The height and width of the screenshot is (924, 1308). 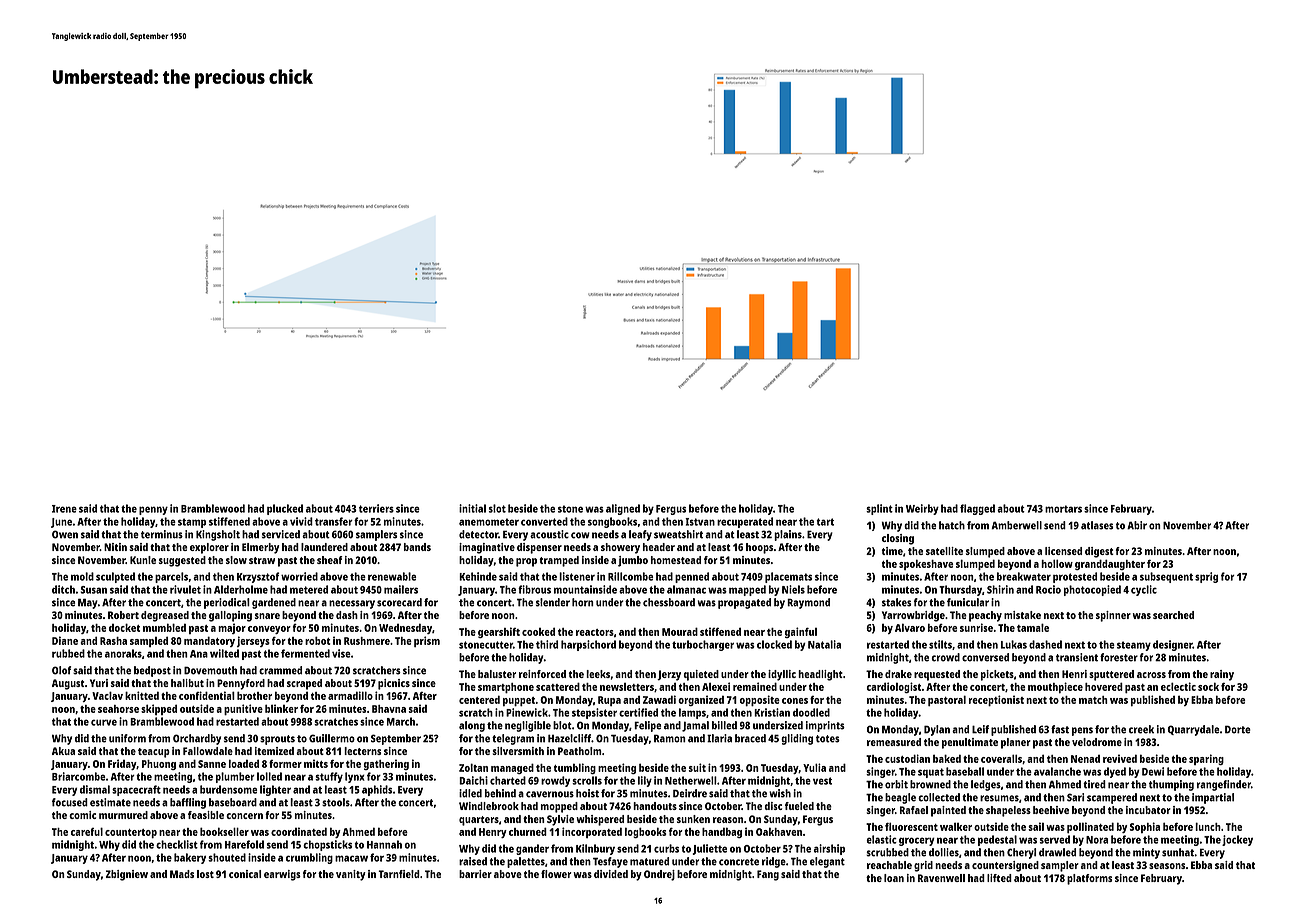 I want to click on sunken, so click(x=693, y=819).
